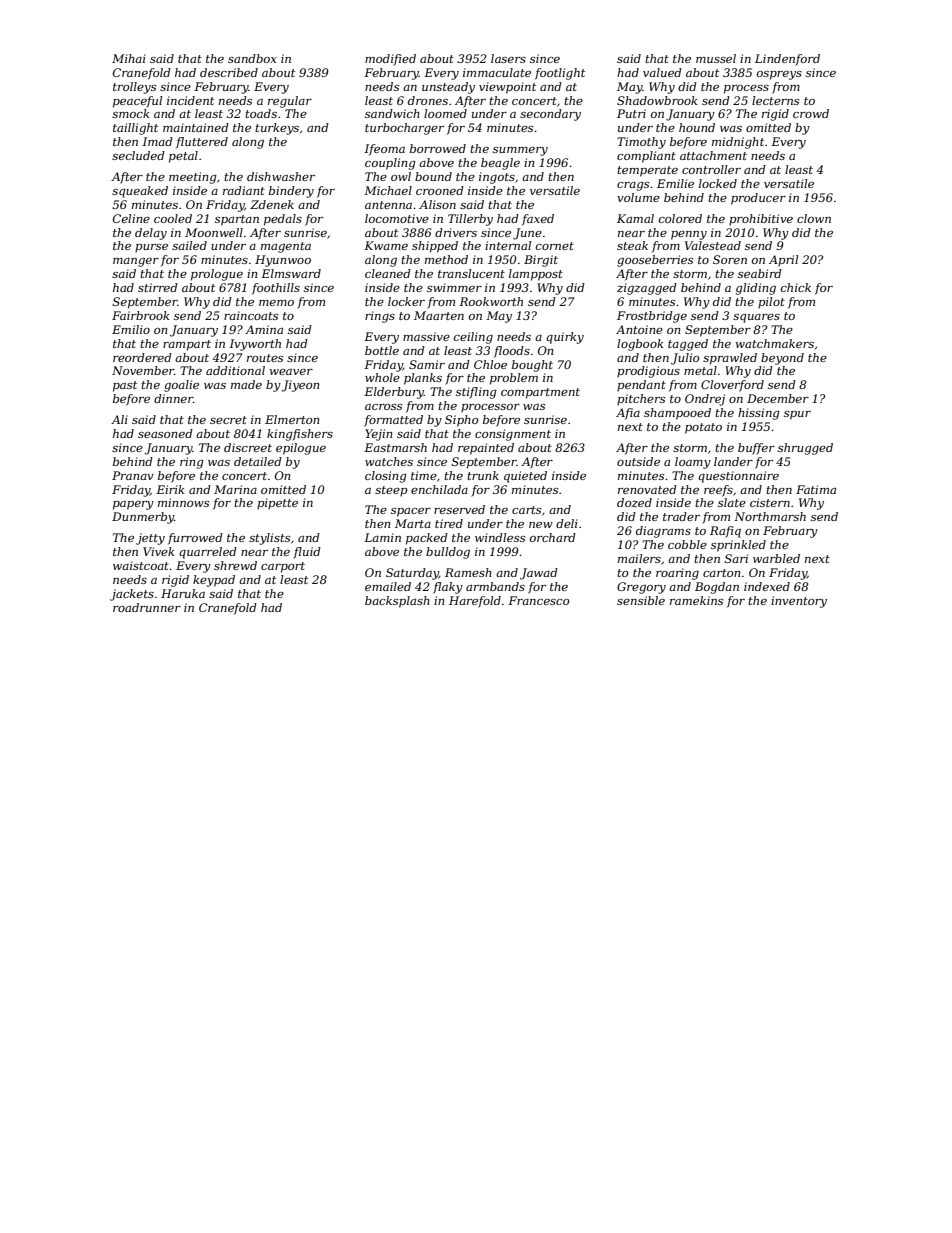  Describe the element at coordinates (129, 58) in the screenshot. I see `Mihai` at that location.
